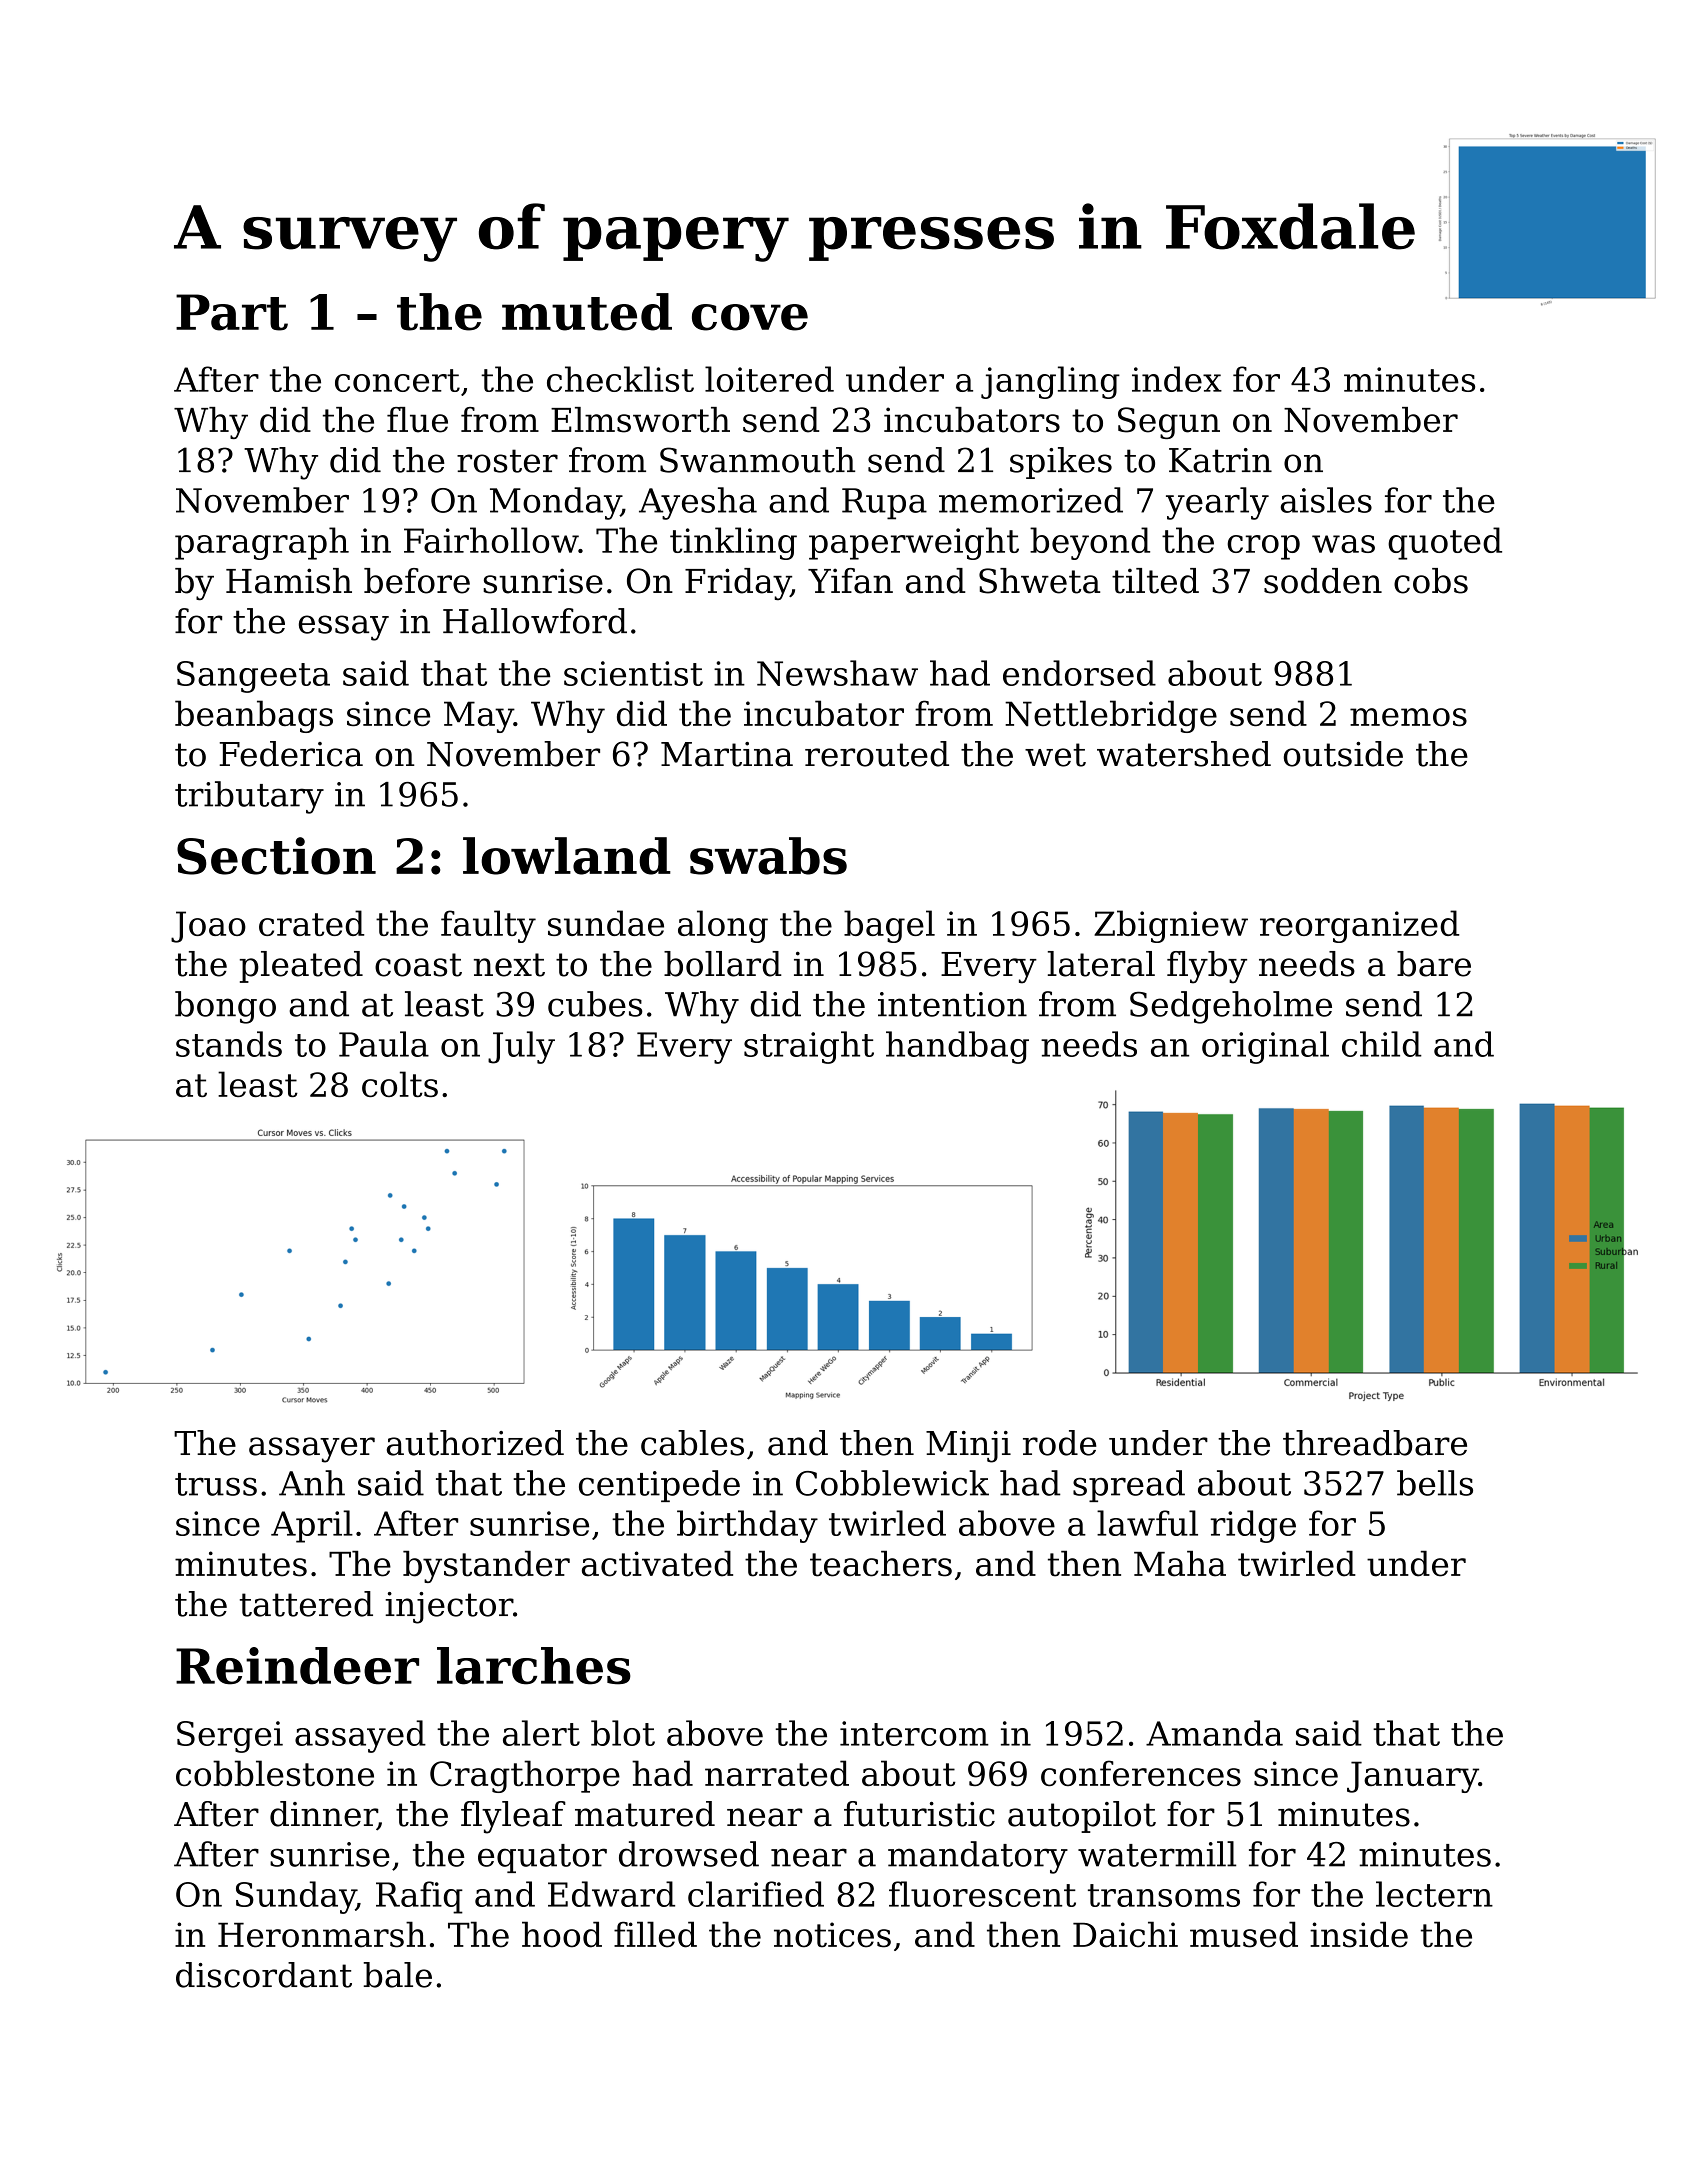 This screenshot has height=2178, width=1683. I want to click on cubes, so click(595, 1004).
